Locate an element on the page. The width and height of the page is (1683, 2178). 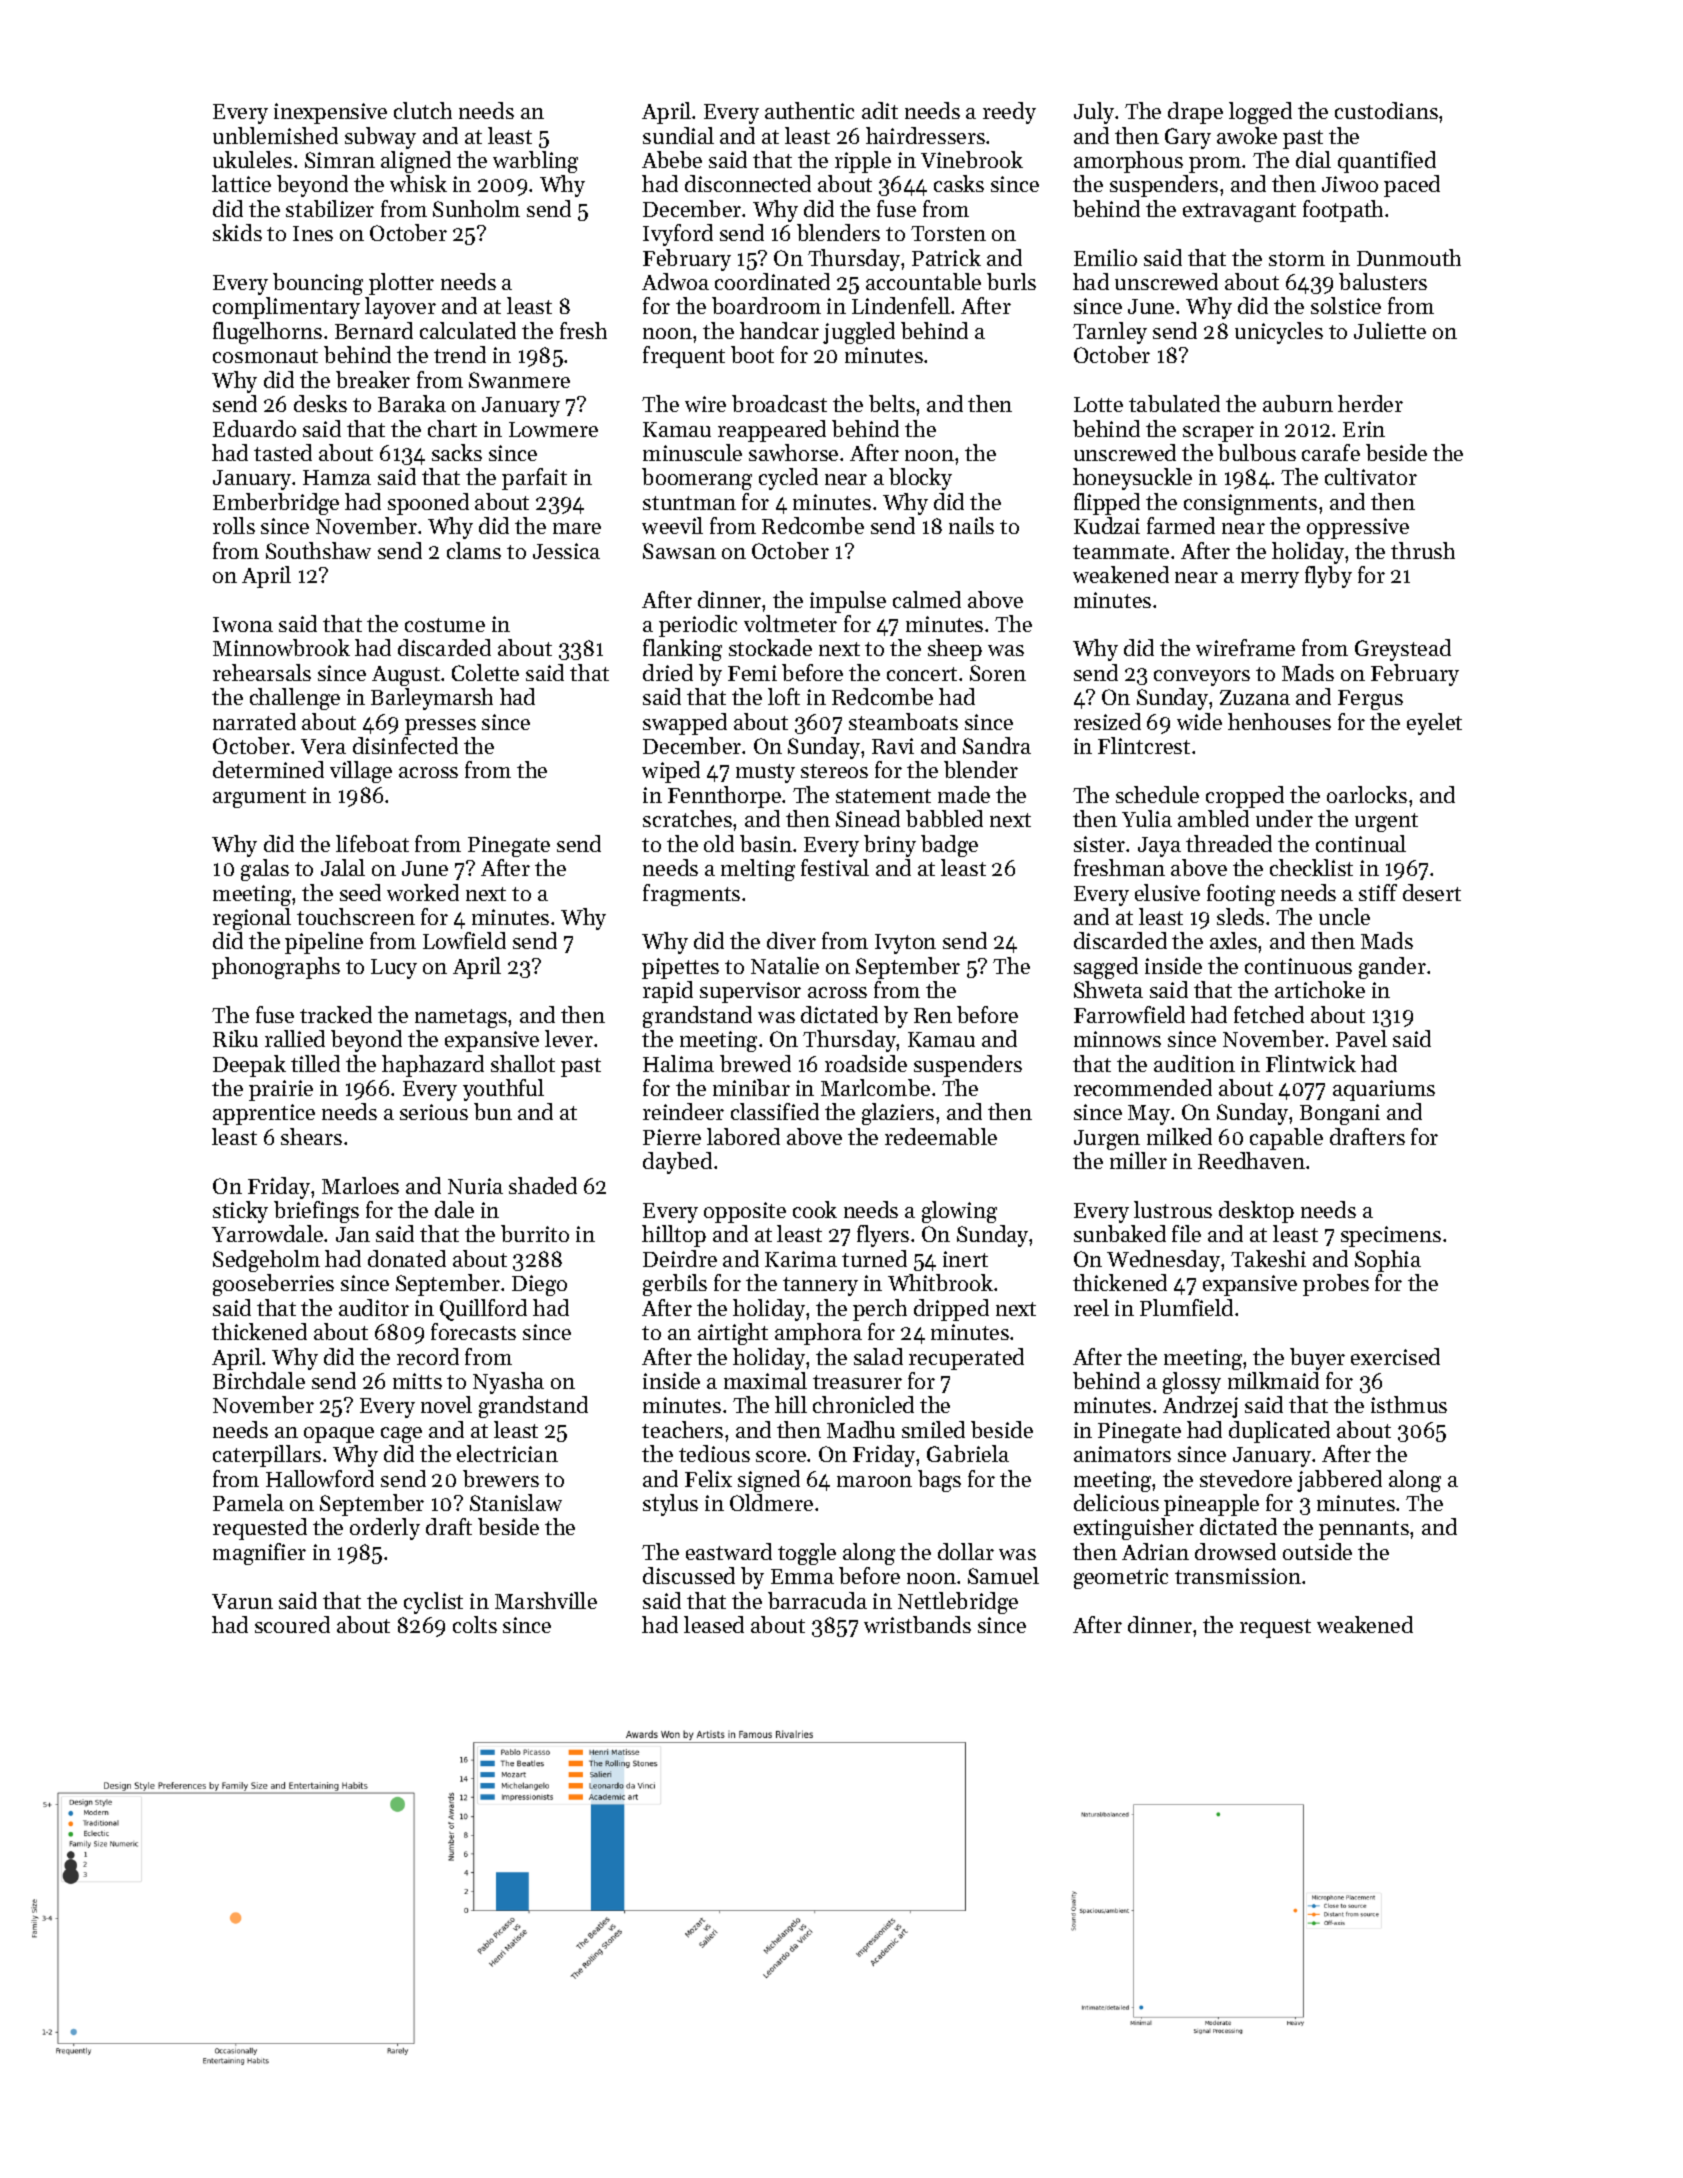
unblemished is located at coordinates (275, 135).
